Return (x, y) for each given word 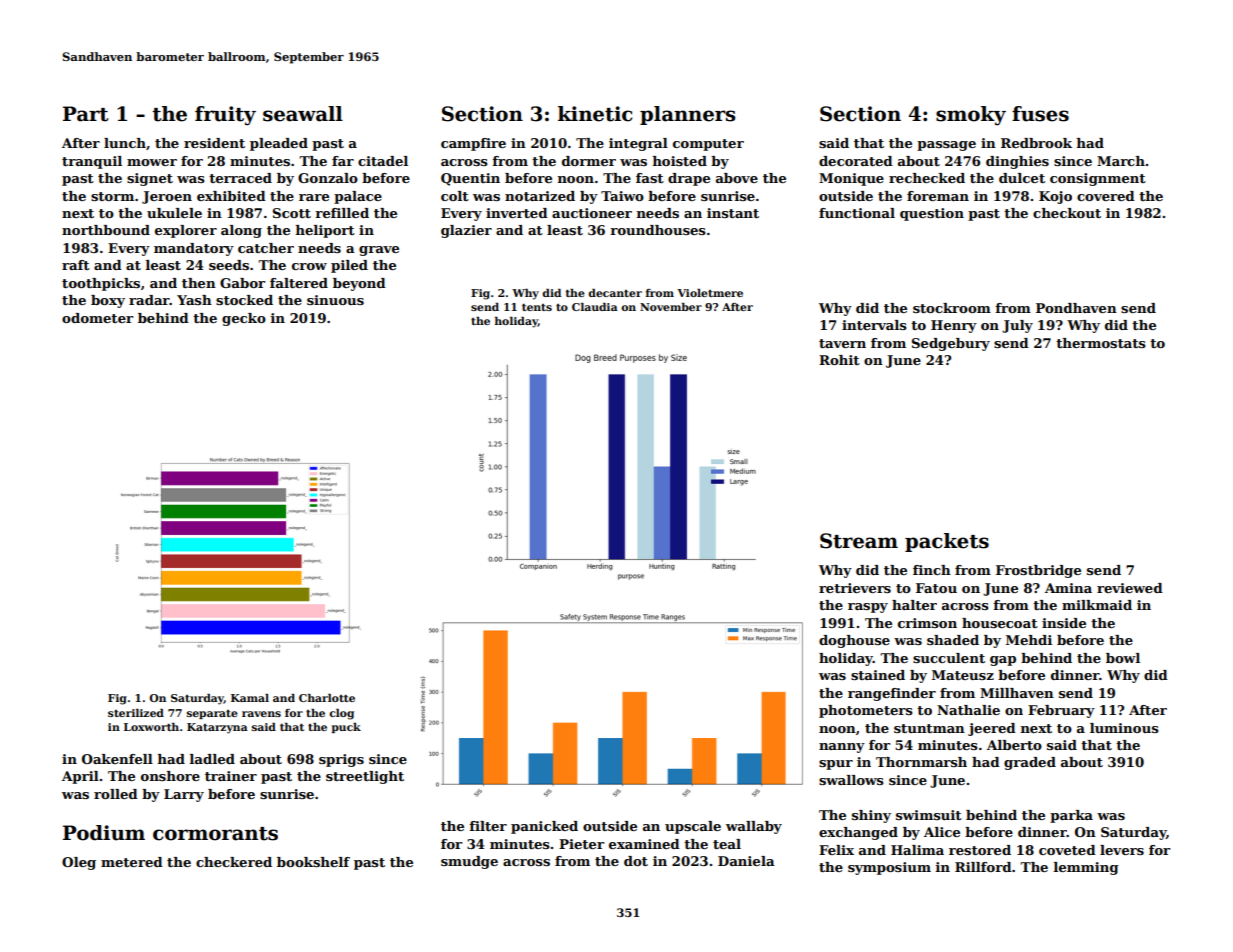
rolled (116, 794)
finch (932, 570)
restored (980, 850)
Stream (859, 541)
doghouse (854, 641)
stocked (244, 300)
